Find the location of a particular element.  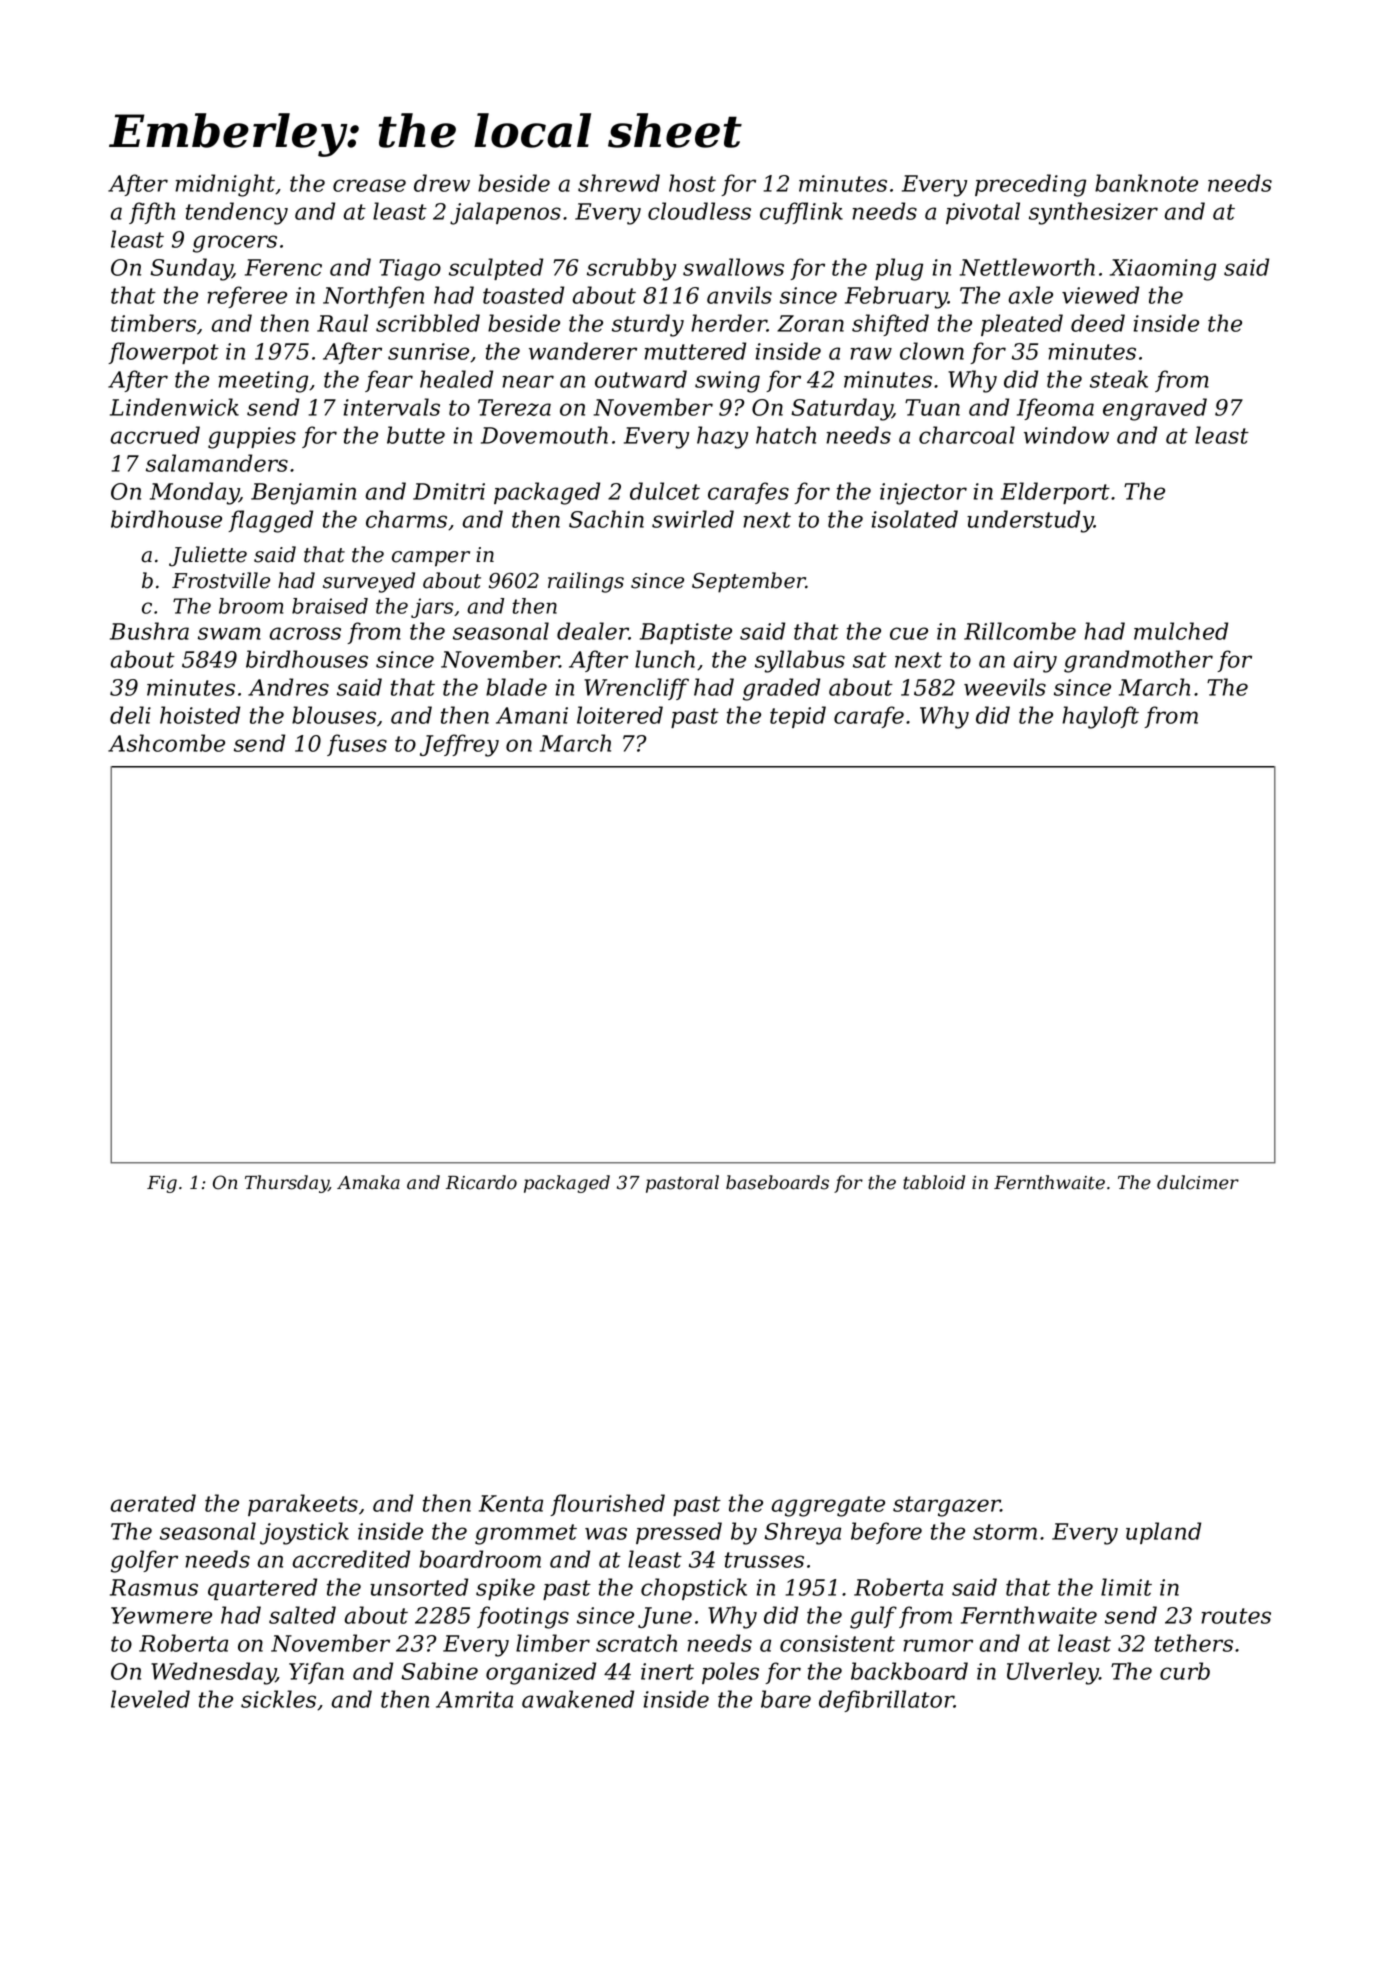

Rasmus is located at coordinates (154, 1587).
